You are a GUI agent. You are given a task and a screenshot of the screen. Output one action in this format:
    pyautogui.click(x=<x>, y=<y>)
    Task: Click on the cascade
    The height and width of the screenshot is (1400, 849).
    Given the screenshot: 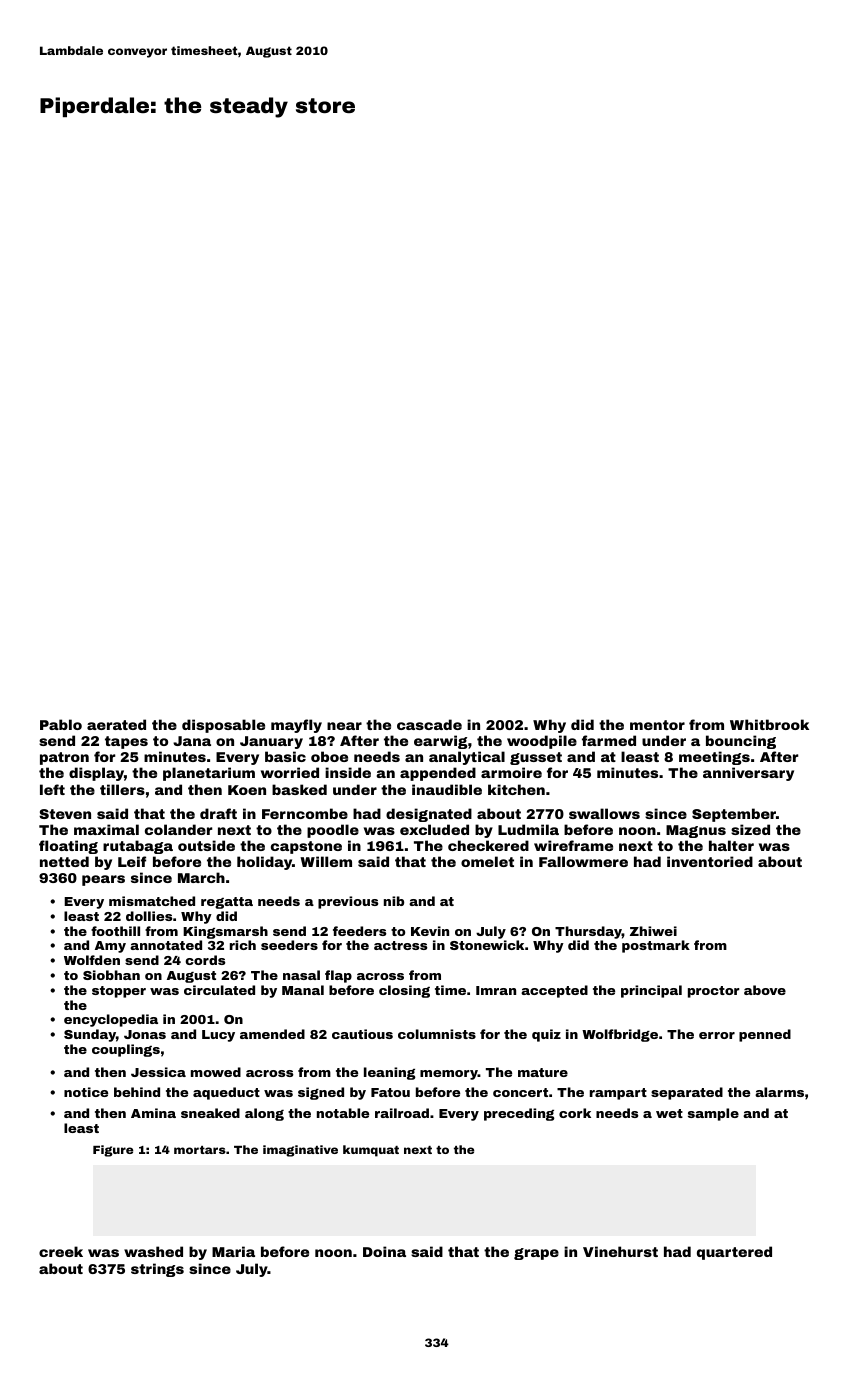 What is the action you would take?
    pyautogui.click(x=429, y=724)
